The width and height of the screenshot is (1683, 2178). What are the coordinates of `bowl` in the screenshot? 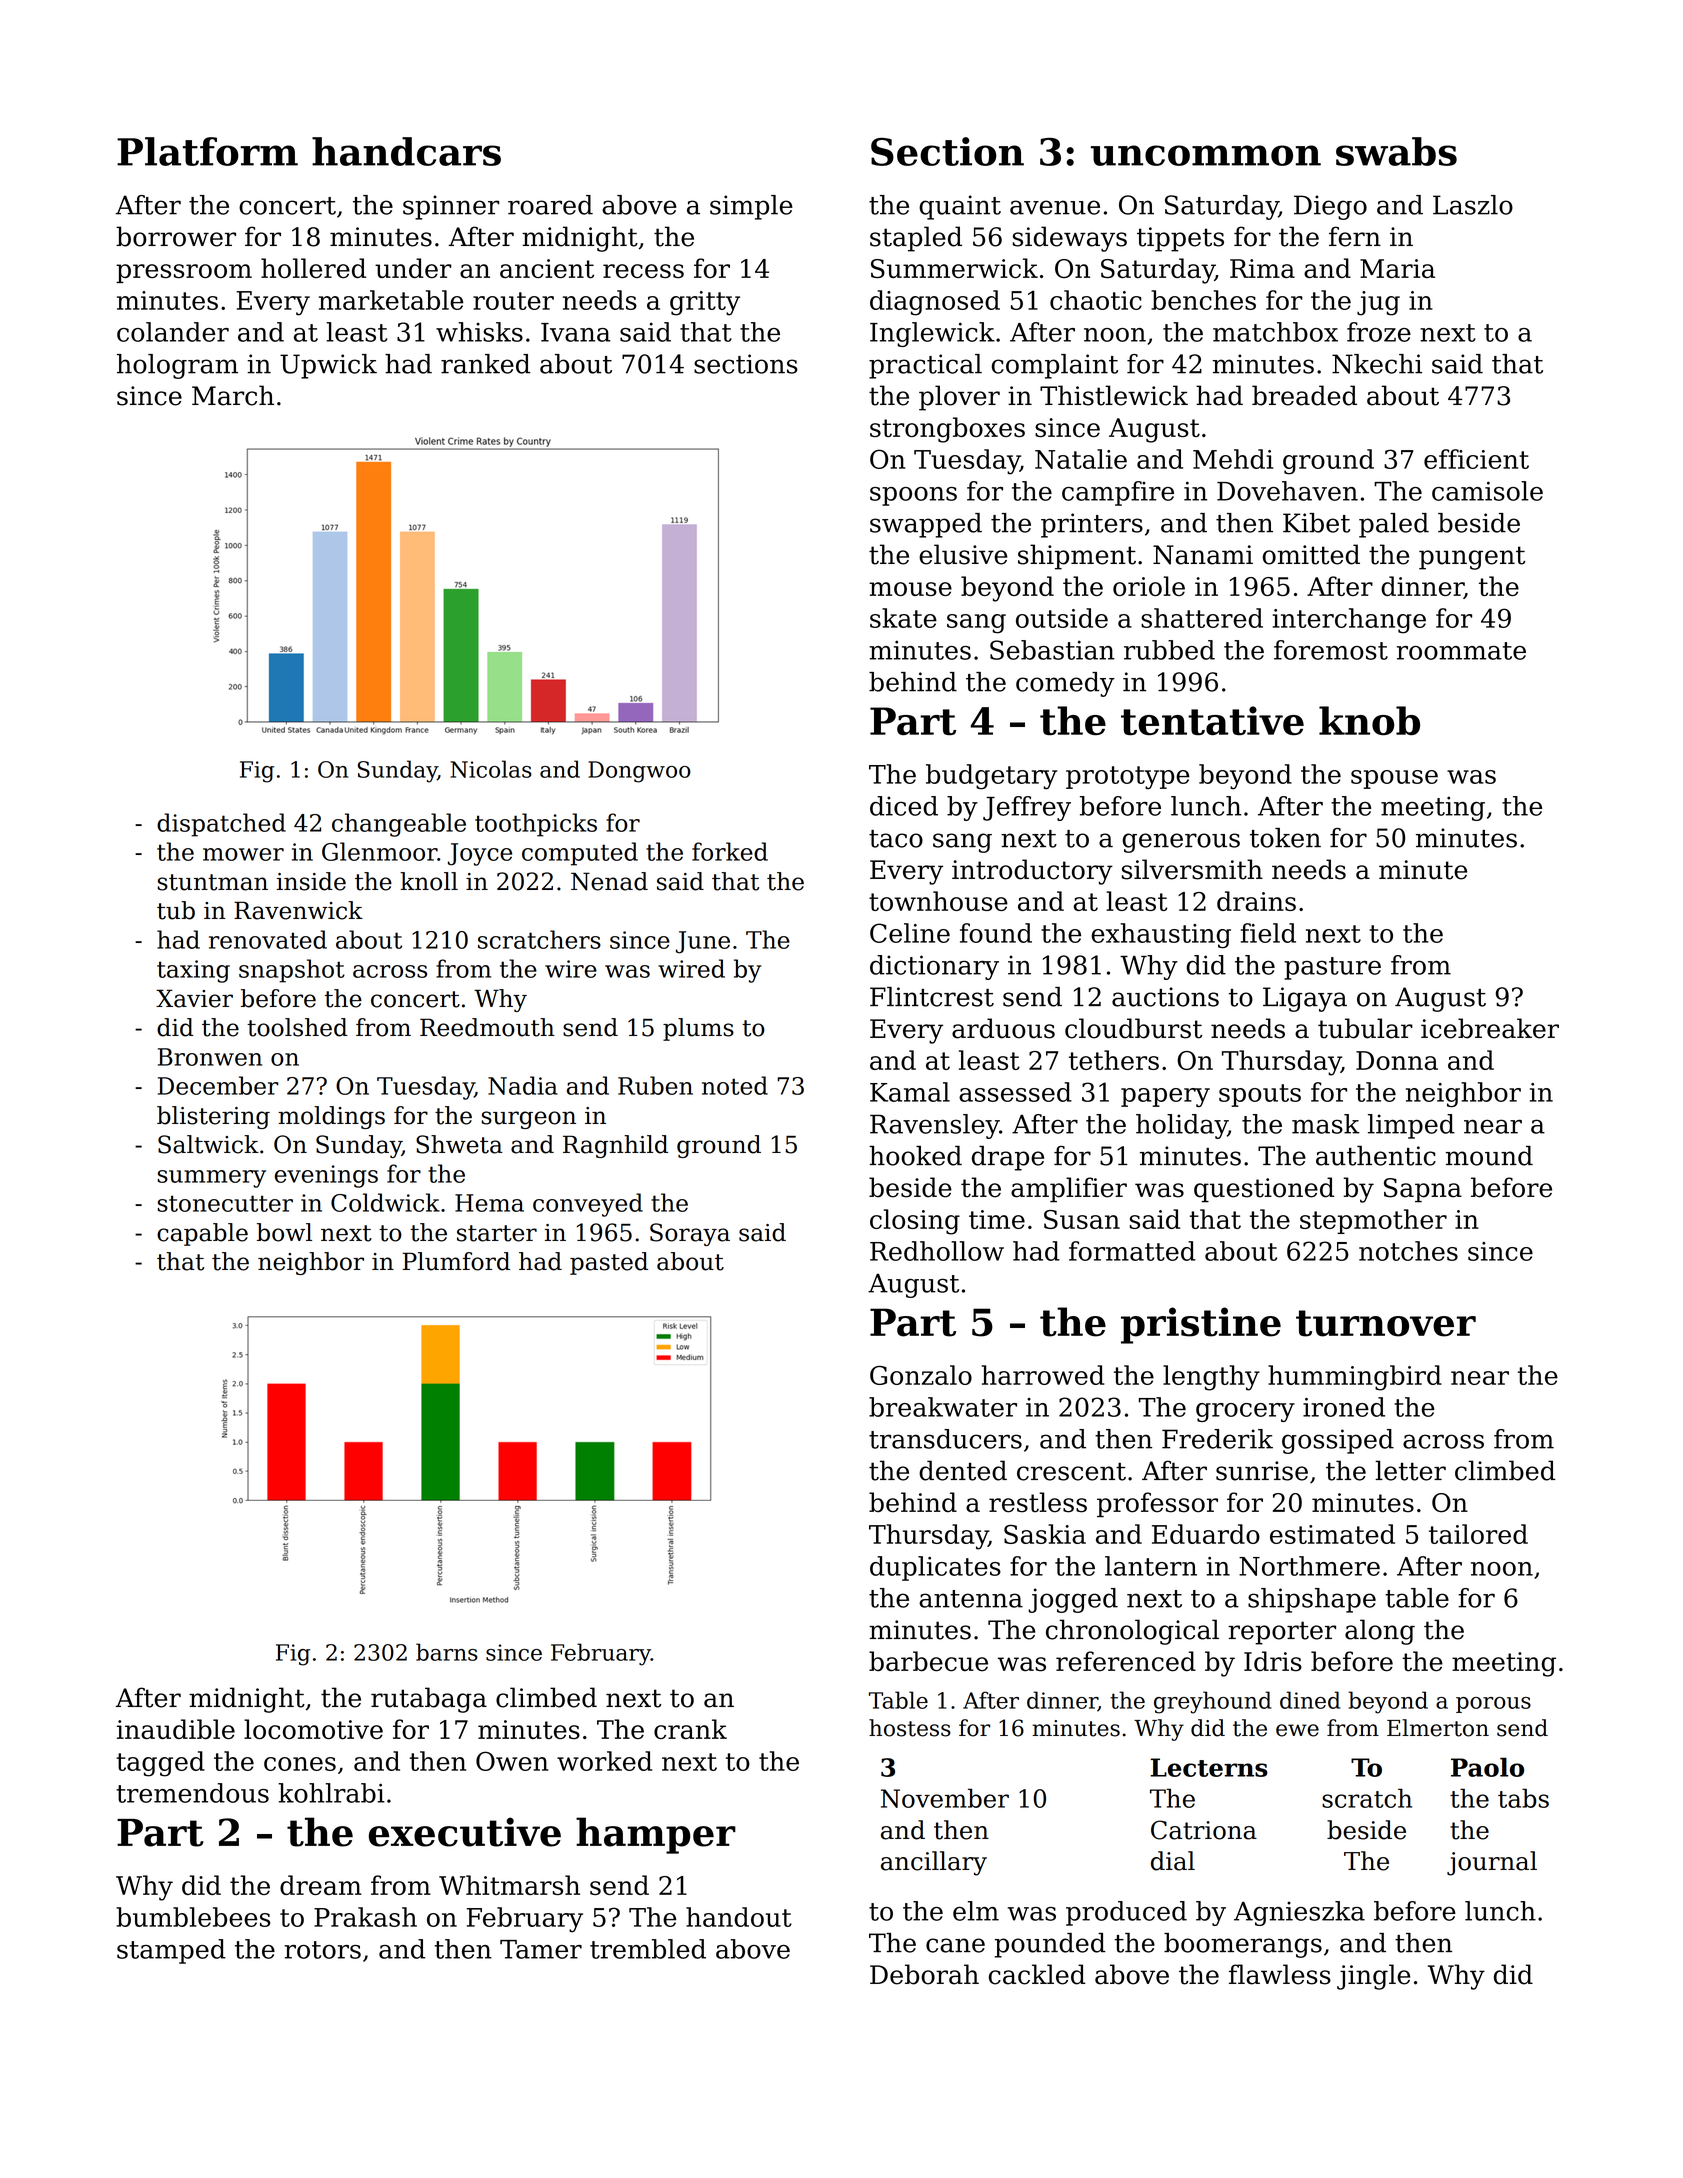 It's located at (284, 1232).
